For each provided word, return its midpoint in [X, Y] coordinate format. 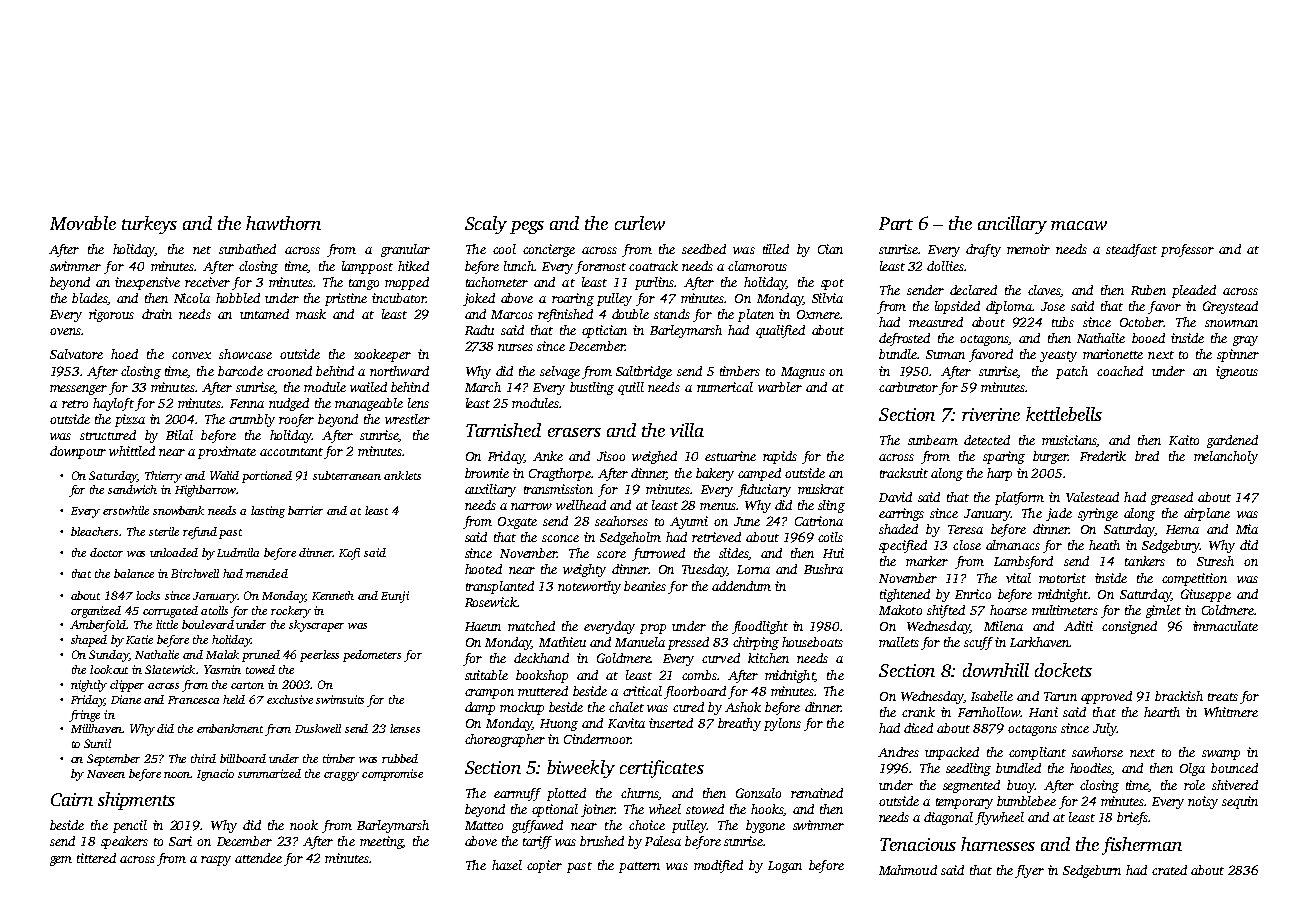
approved [1106, 697]
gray [1245, 341]
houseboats [812, 642]
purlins [654, 283]
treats [1223, 697]
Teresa [965, 529]
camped [759, 474]
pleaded [1194, 291]
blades [89, 298]
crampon [489, 694]
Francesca [193, 700]
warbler [780, 387]
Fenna [247, 403]
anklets [402, 475]
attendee [258, 858]
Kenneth [333, 595]
